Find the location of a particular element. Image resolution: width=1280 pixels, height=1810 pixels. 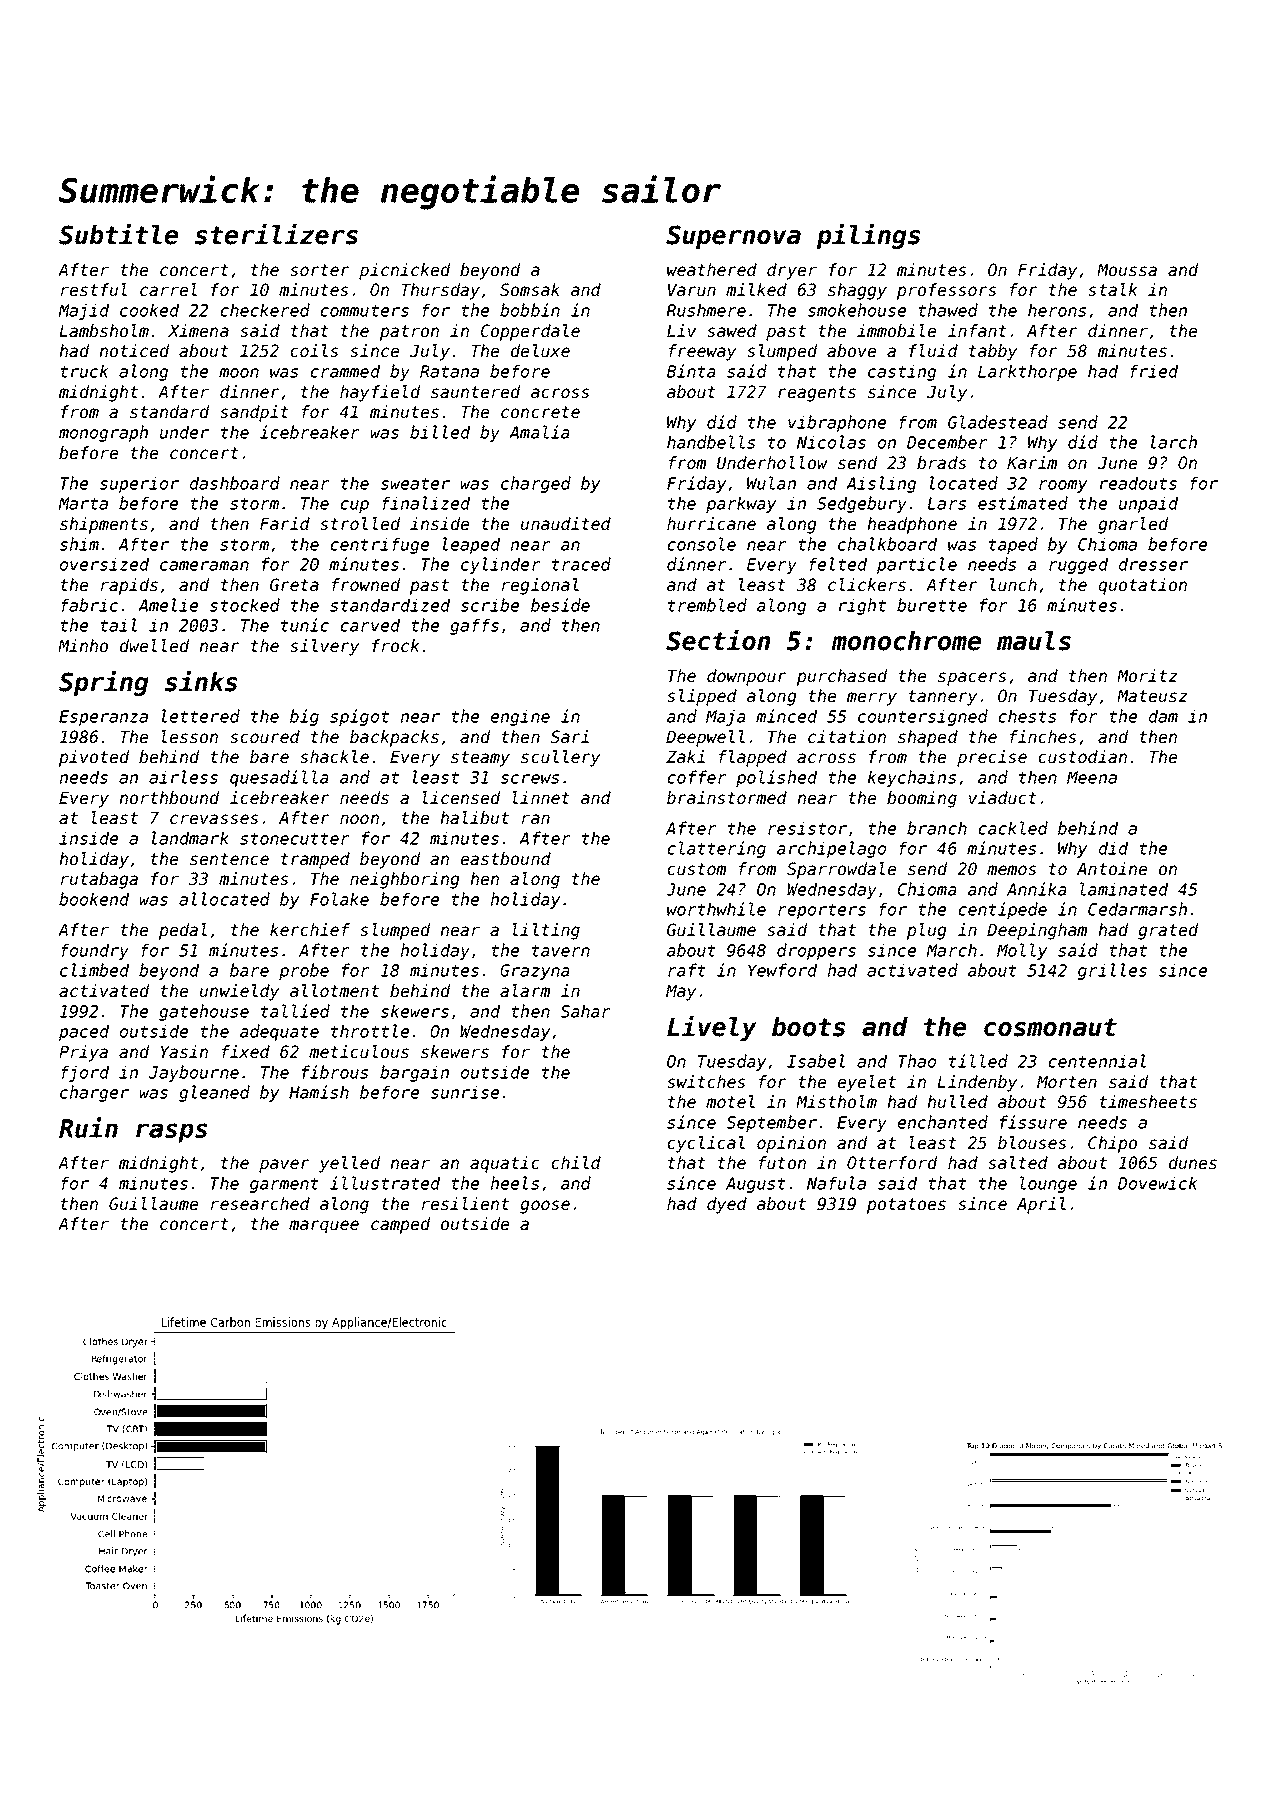

researched is located at coordinates (260, 1204).
